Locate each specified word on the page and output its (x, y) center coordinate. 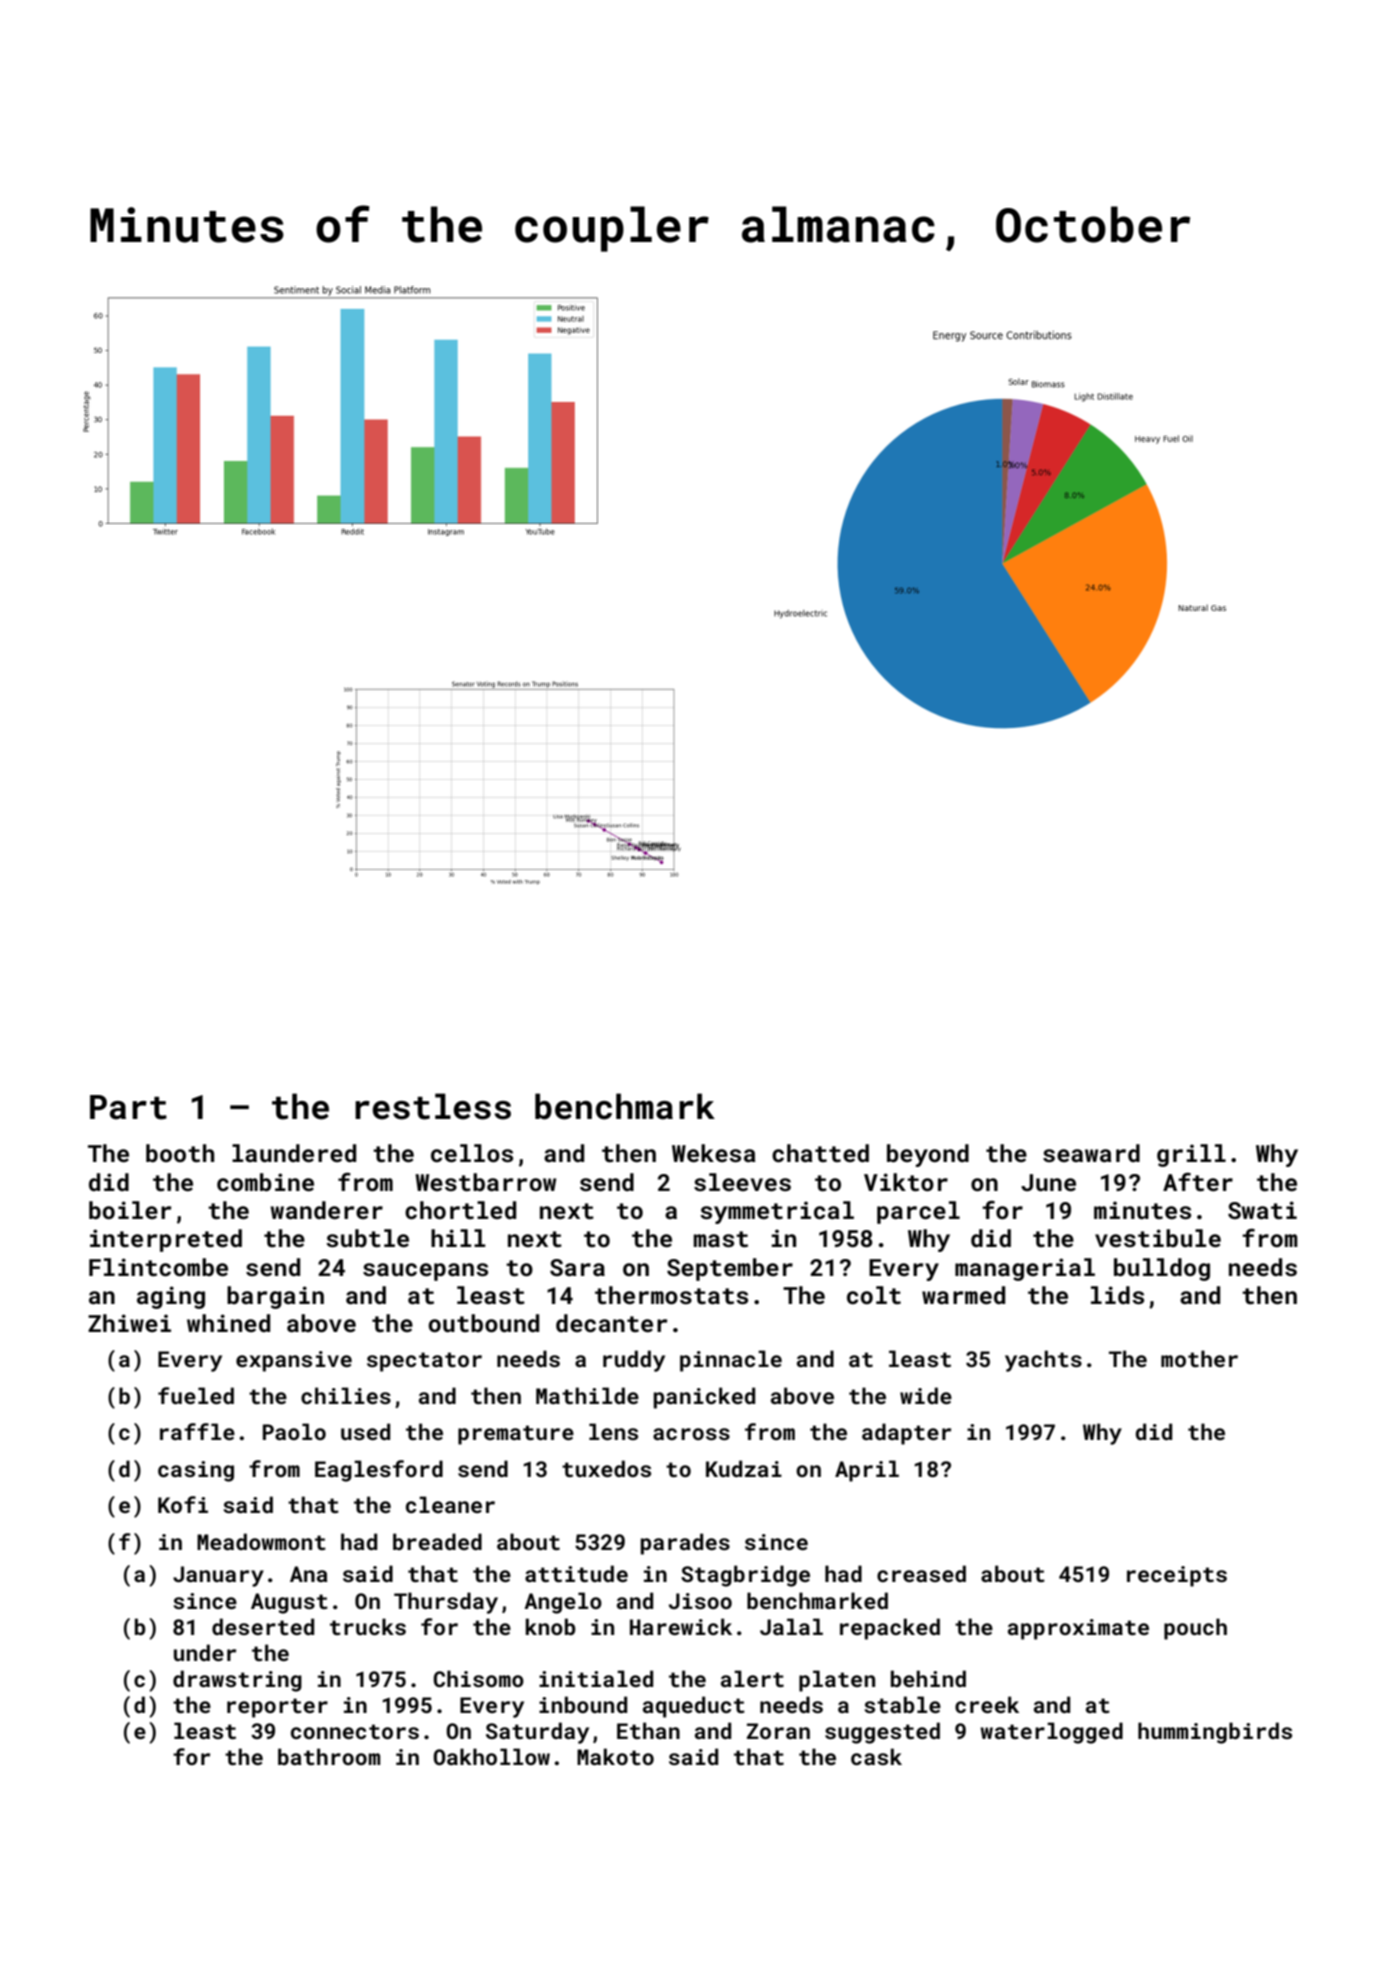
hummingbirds (1215, 1733)
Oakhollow (491, 1756)
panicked (704, 1398)
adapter (906, 1434)
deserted (263, 1626)
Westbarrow (485, 1182)
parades (685, 1544)
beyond (928, 1155)
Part (128, 1107)
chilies (346, 1395)
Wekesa (714, 1153)
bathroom (329, 1756)
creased (921, 1573)
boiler (130, 1210)
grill (1191, 1155)
